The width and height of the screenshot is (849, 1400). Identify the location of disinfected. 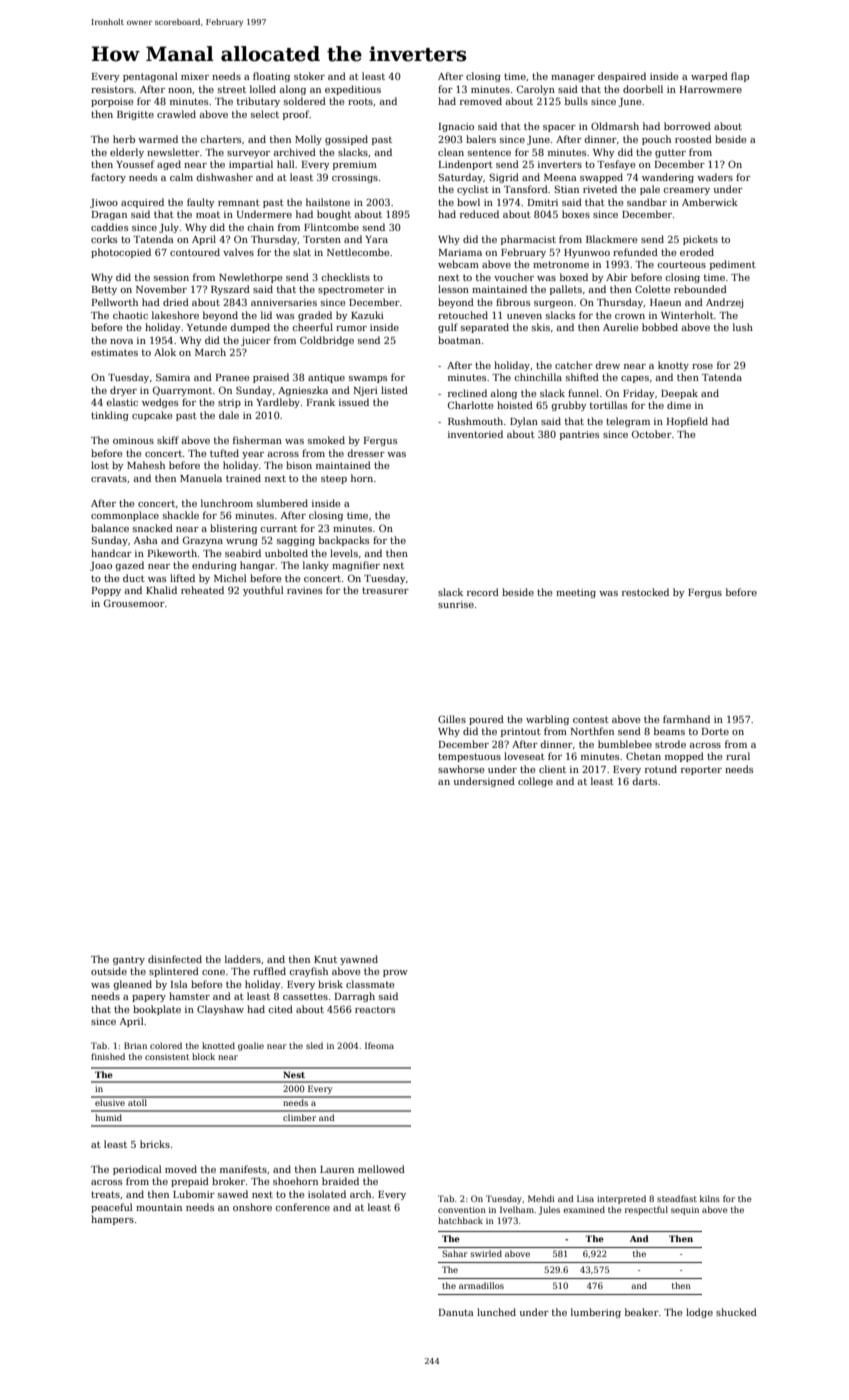
(175, 959).
